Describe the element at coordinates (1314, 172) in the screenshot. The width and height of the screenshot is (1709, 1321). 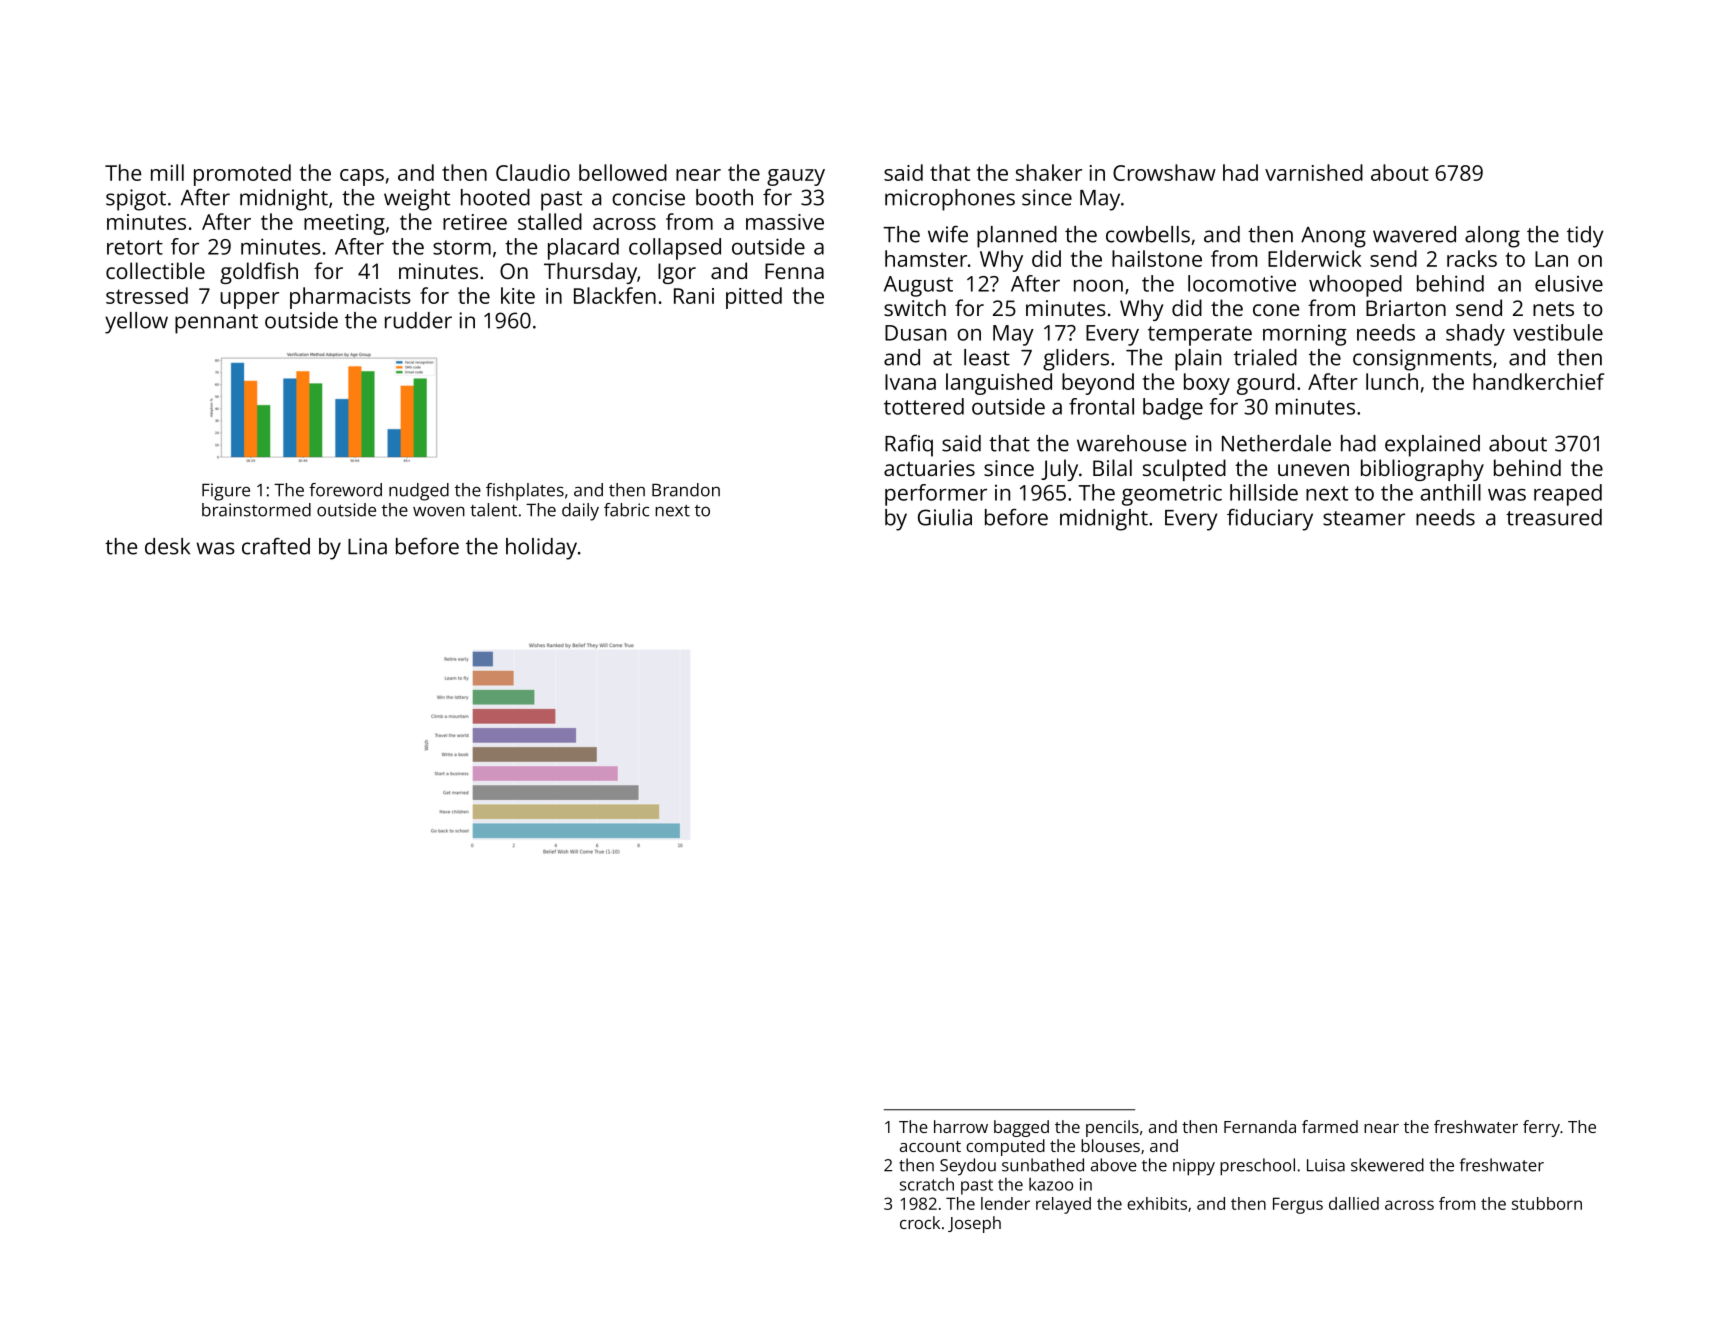
I see `varnished` at that location.
